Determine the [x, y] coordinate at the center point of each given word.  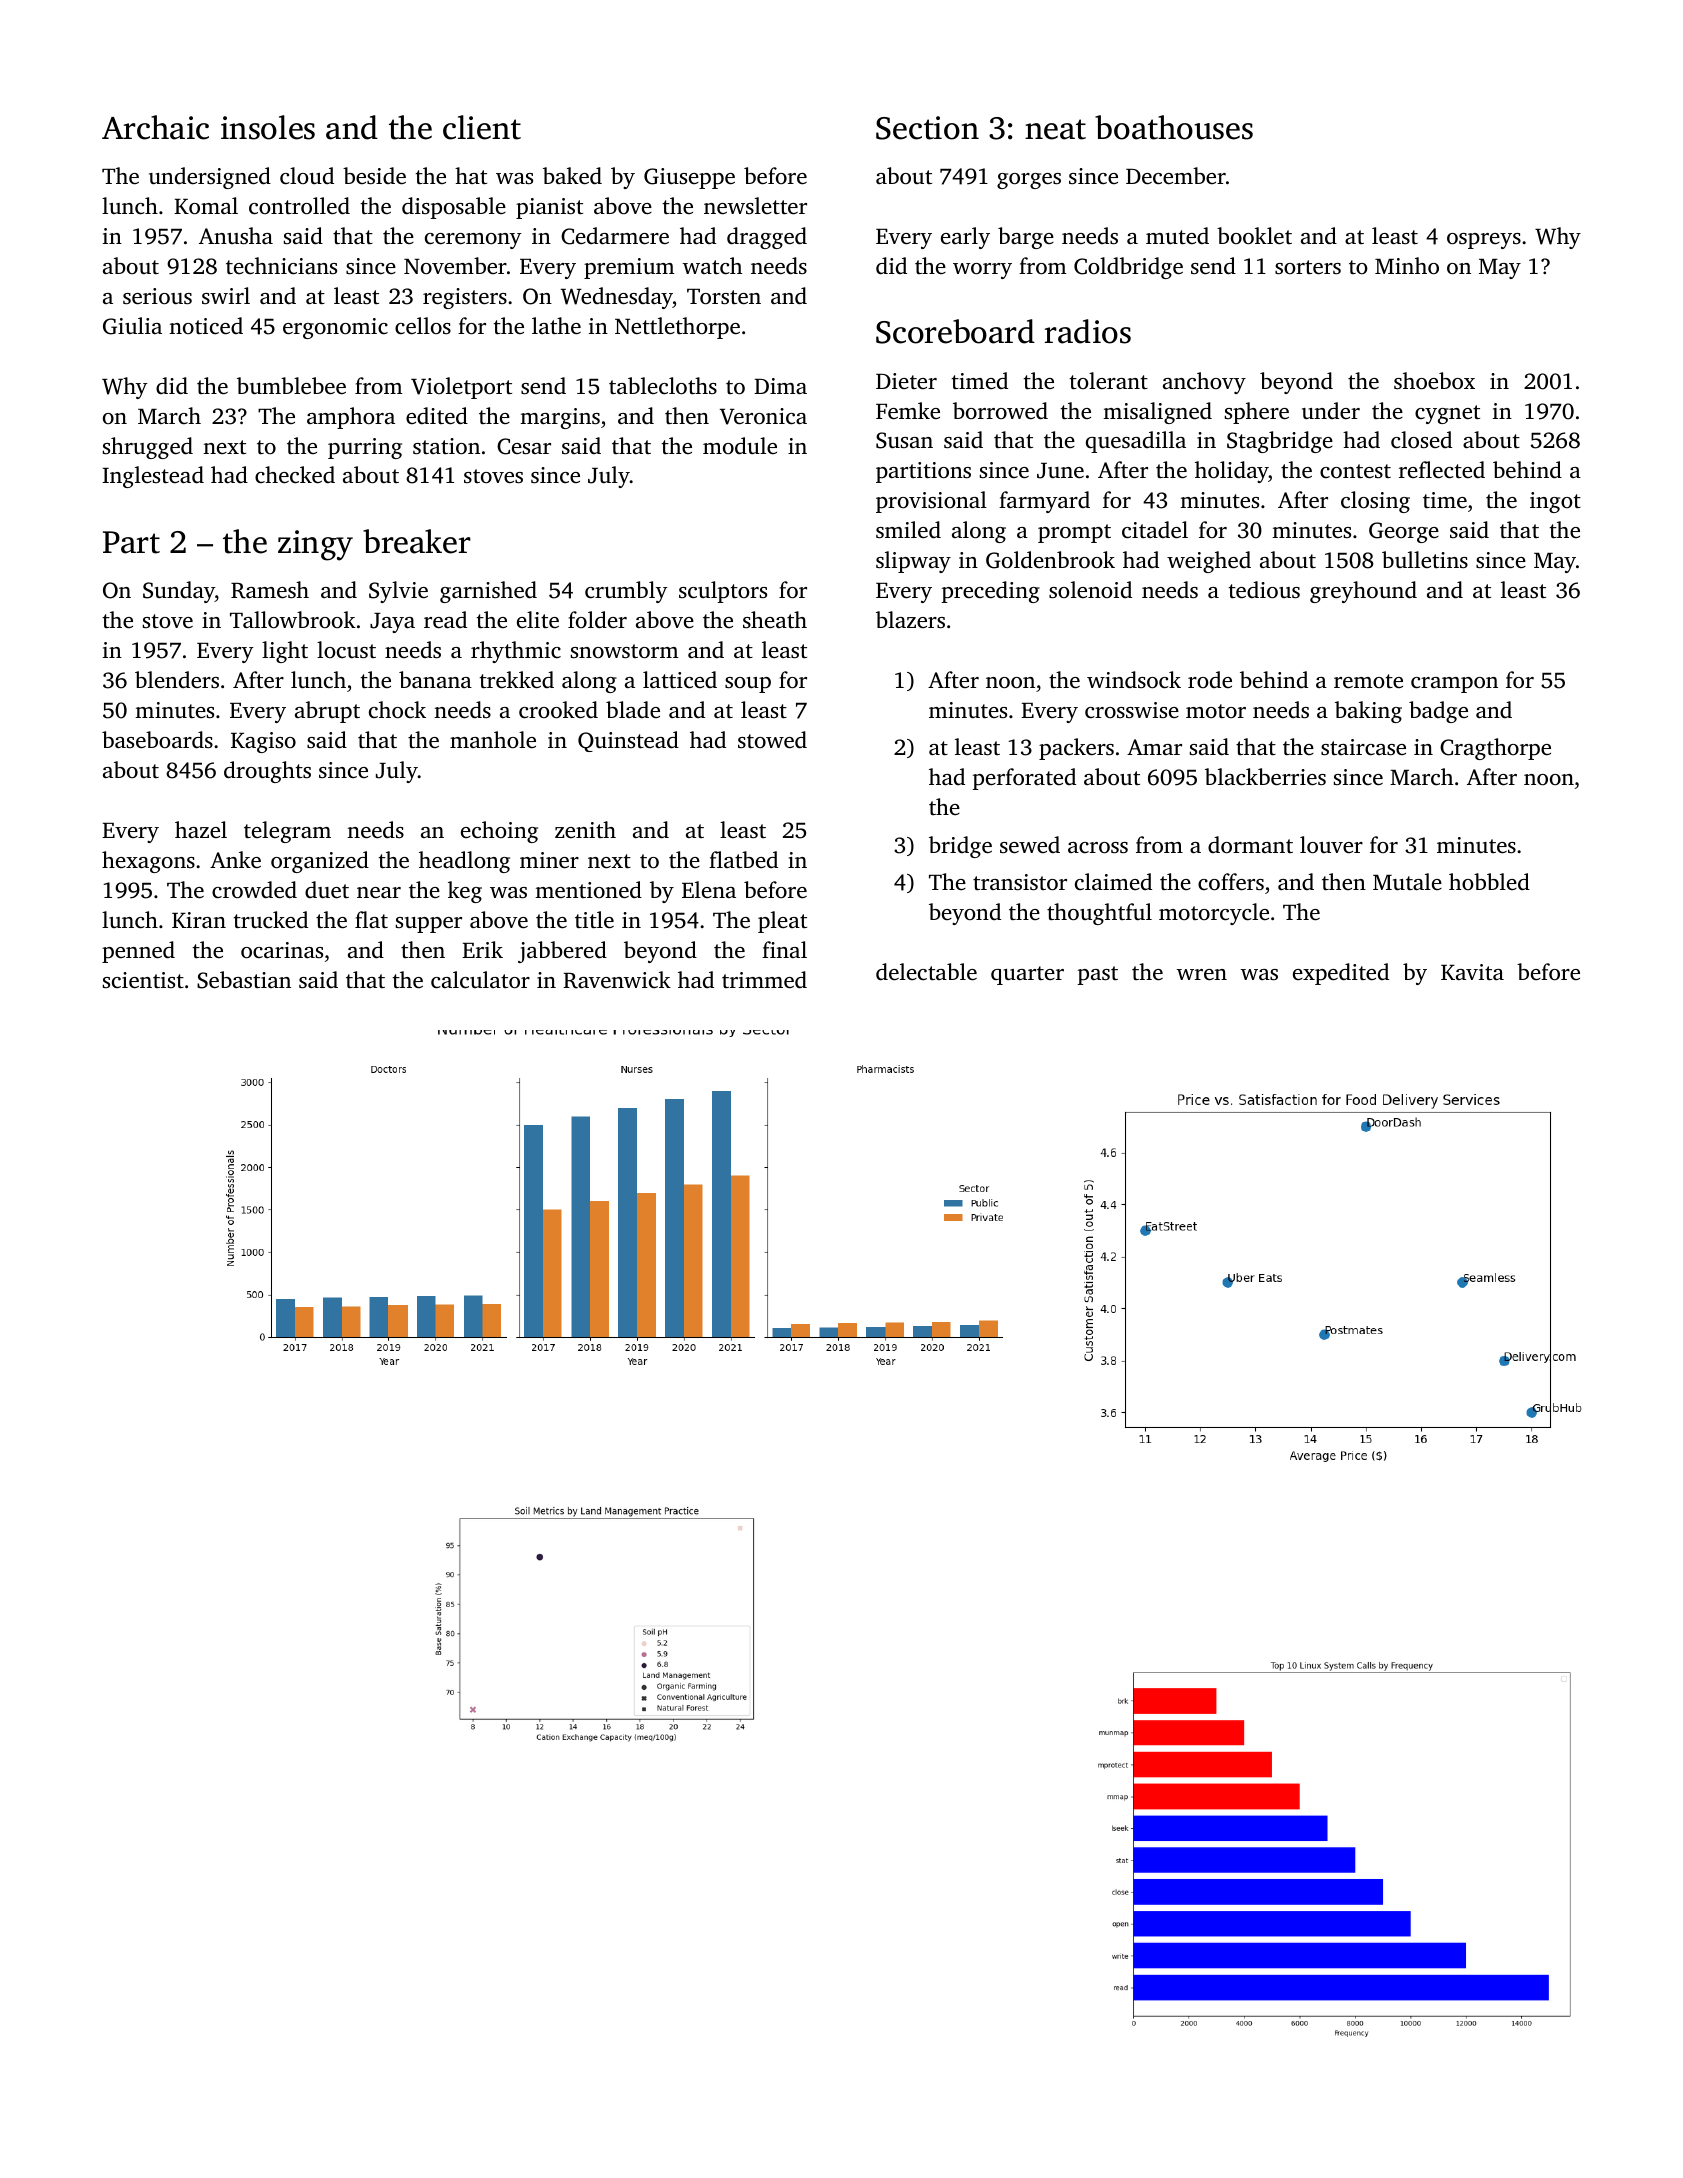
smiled [908, 530]
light [285, 652]
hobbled [1489, 882]
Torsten [724, 297]
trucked [271, 920]
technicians [281, 266]
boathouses [1174, 127]
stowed [772, 740]
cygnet [1447, 414]
